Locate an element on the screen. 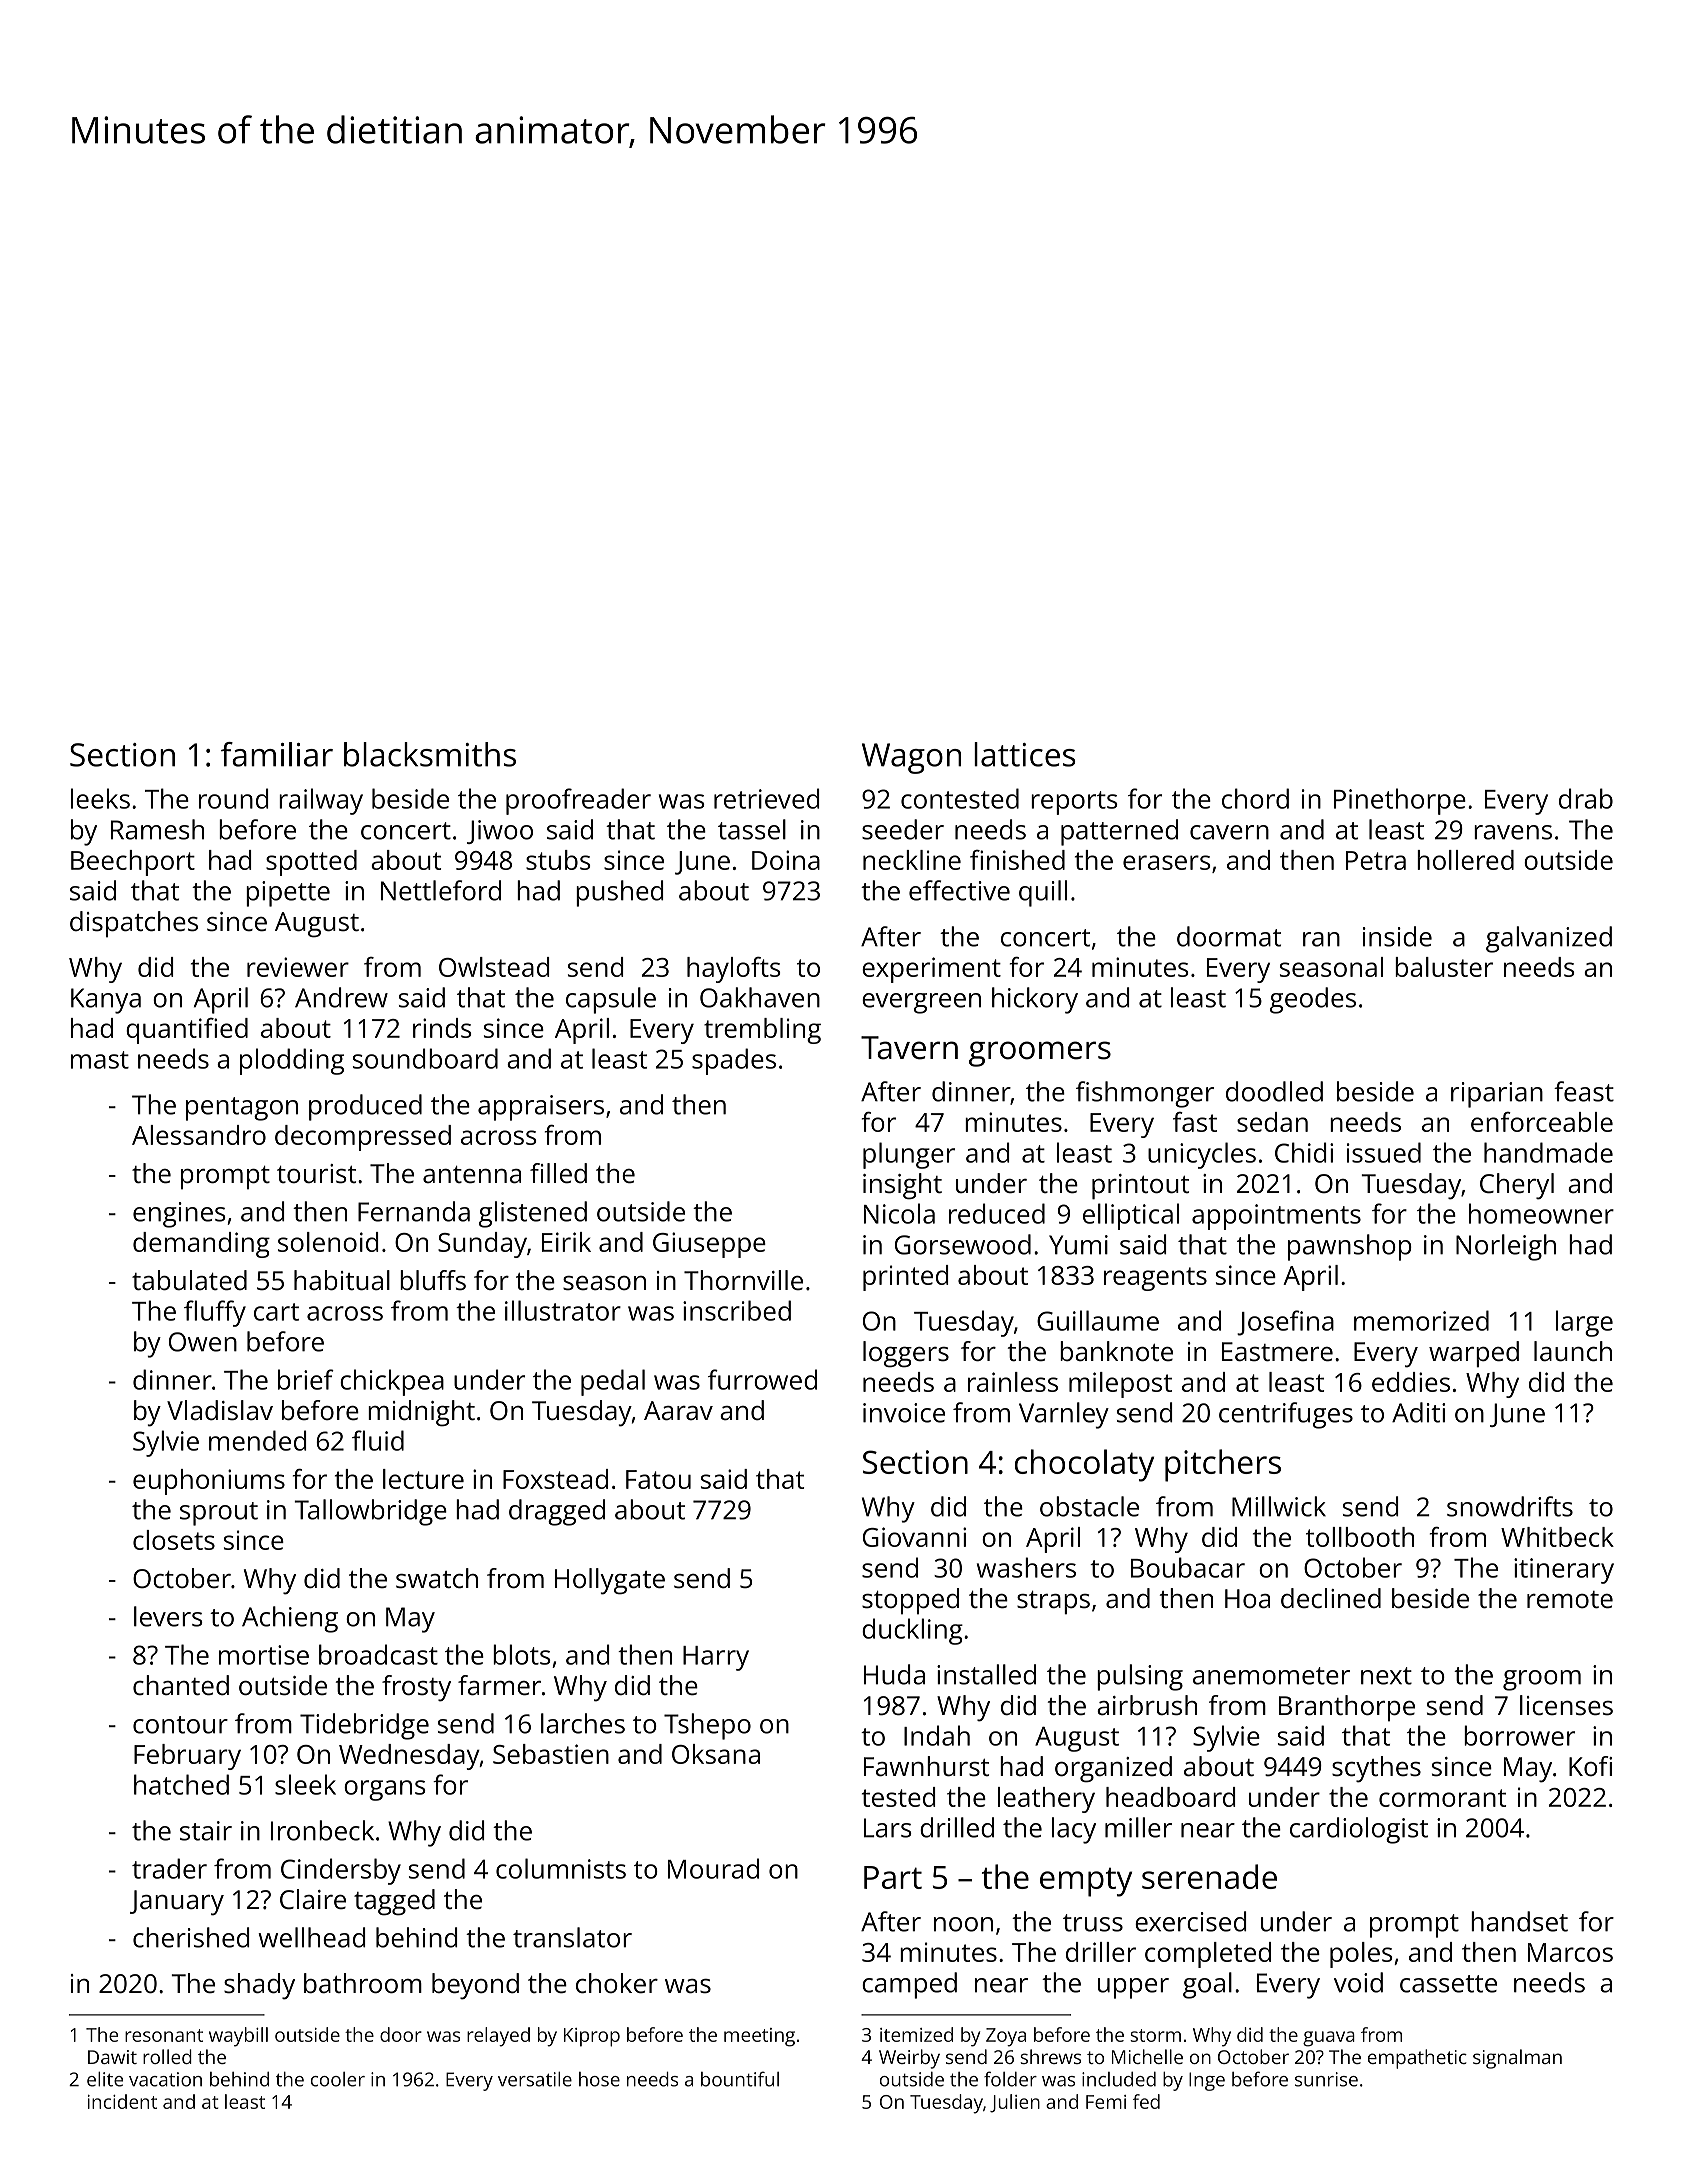  familiar is located at coordinates (277, 754).
